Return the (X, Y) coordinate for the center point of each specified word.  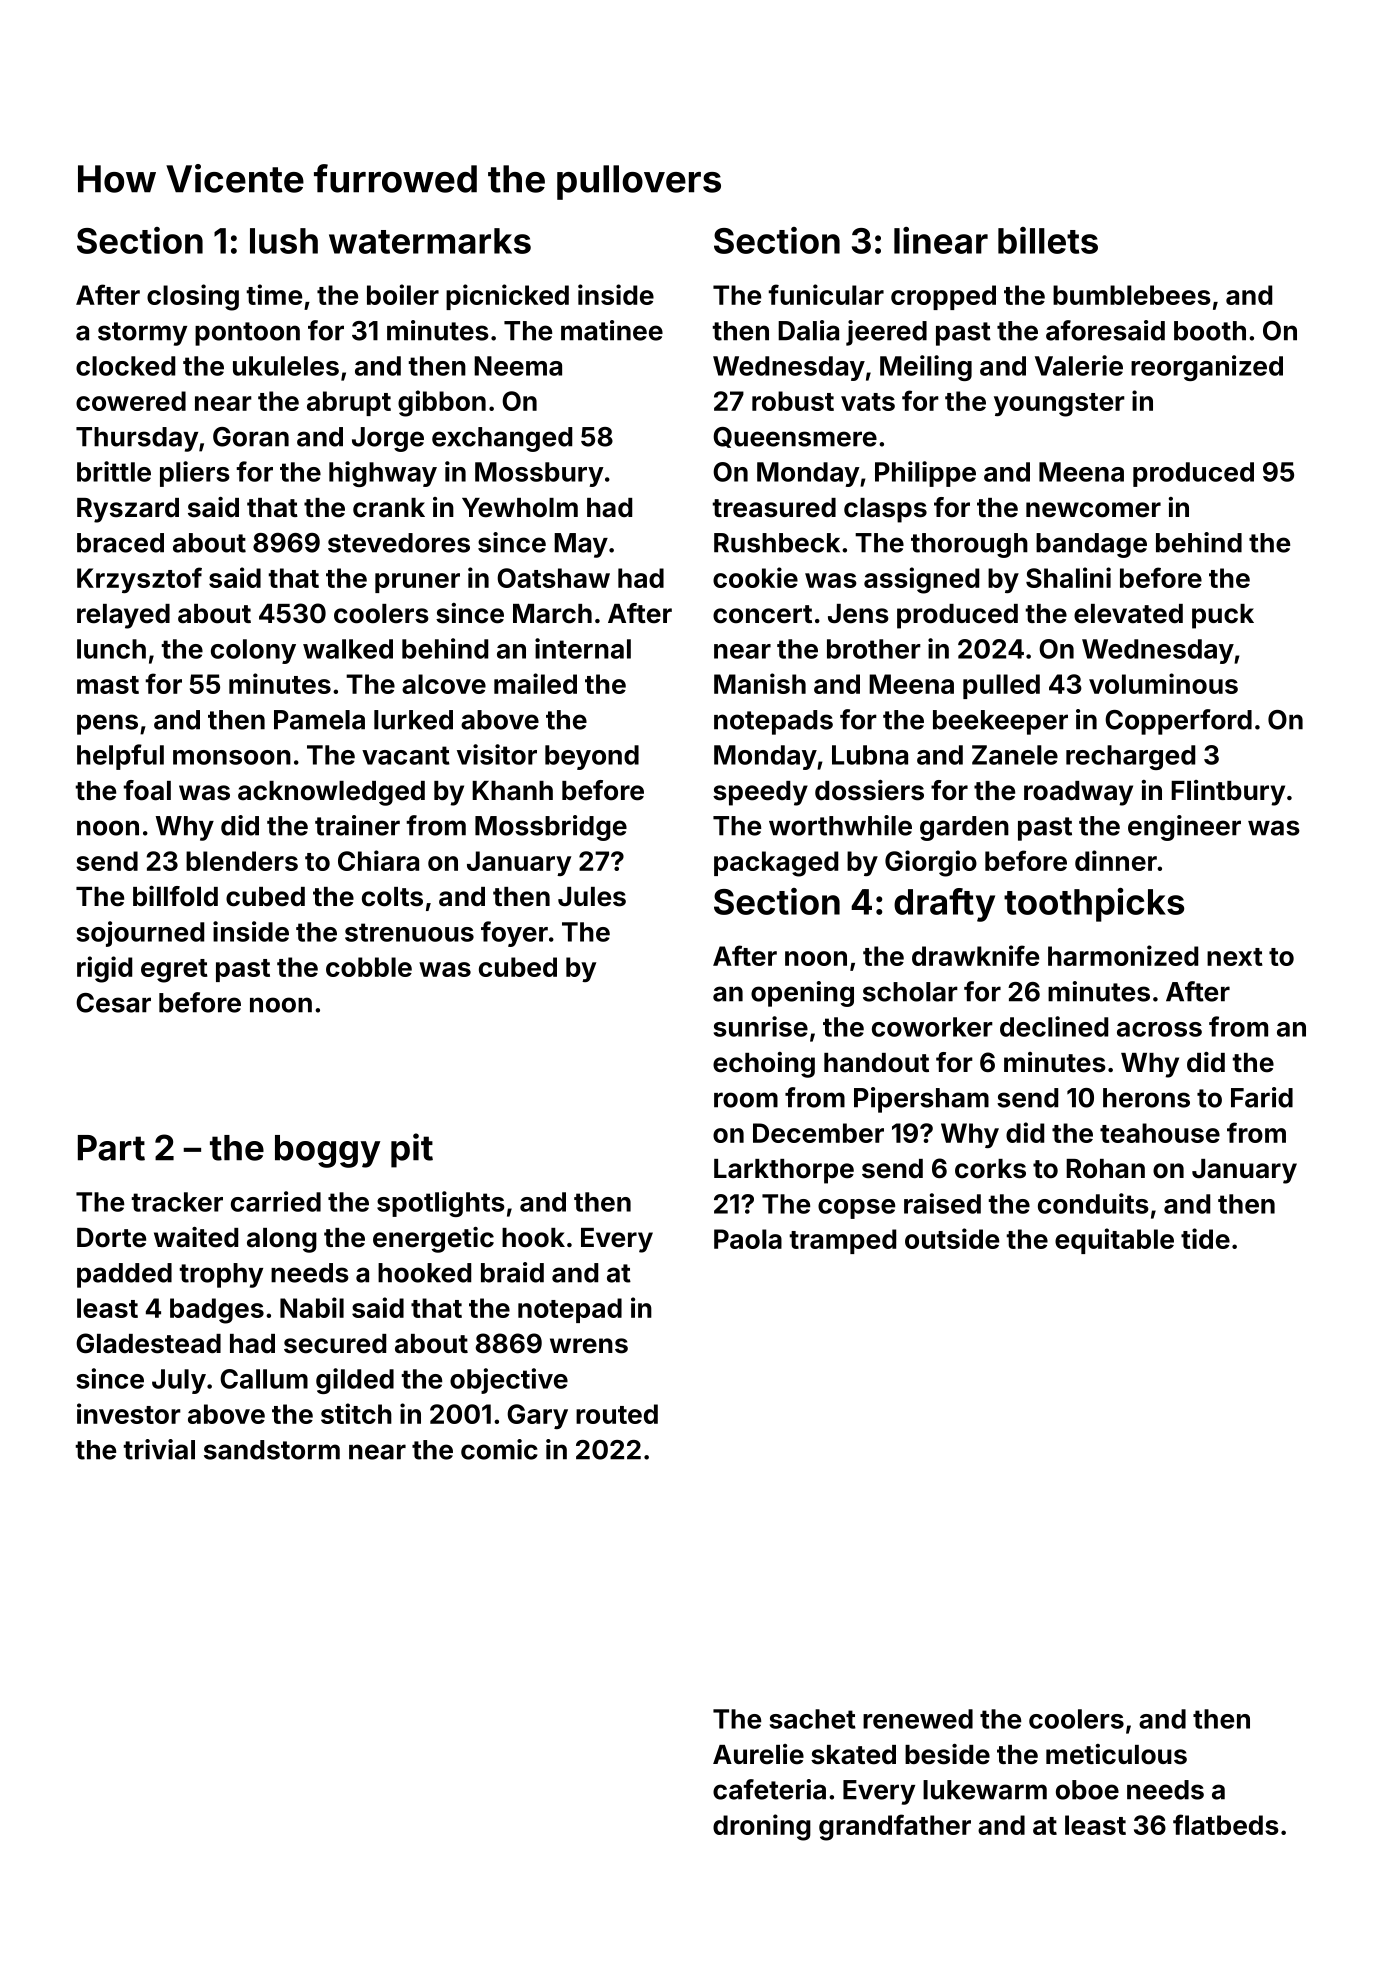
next (1235, 957)
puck (1223, 616)
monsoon (232, 757)
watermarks (430, 241)
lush (284, 241)
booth (1210, 331)
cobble (369, 967)
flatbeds (1226, 1824)
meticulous (1116, 1754)
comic (499, 1449)
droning (762, 1827)
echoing (764, 1065)
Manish (760, 683)
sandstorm (272, 1450)
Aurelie (758, 1754)
